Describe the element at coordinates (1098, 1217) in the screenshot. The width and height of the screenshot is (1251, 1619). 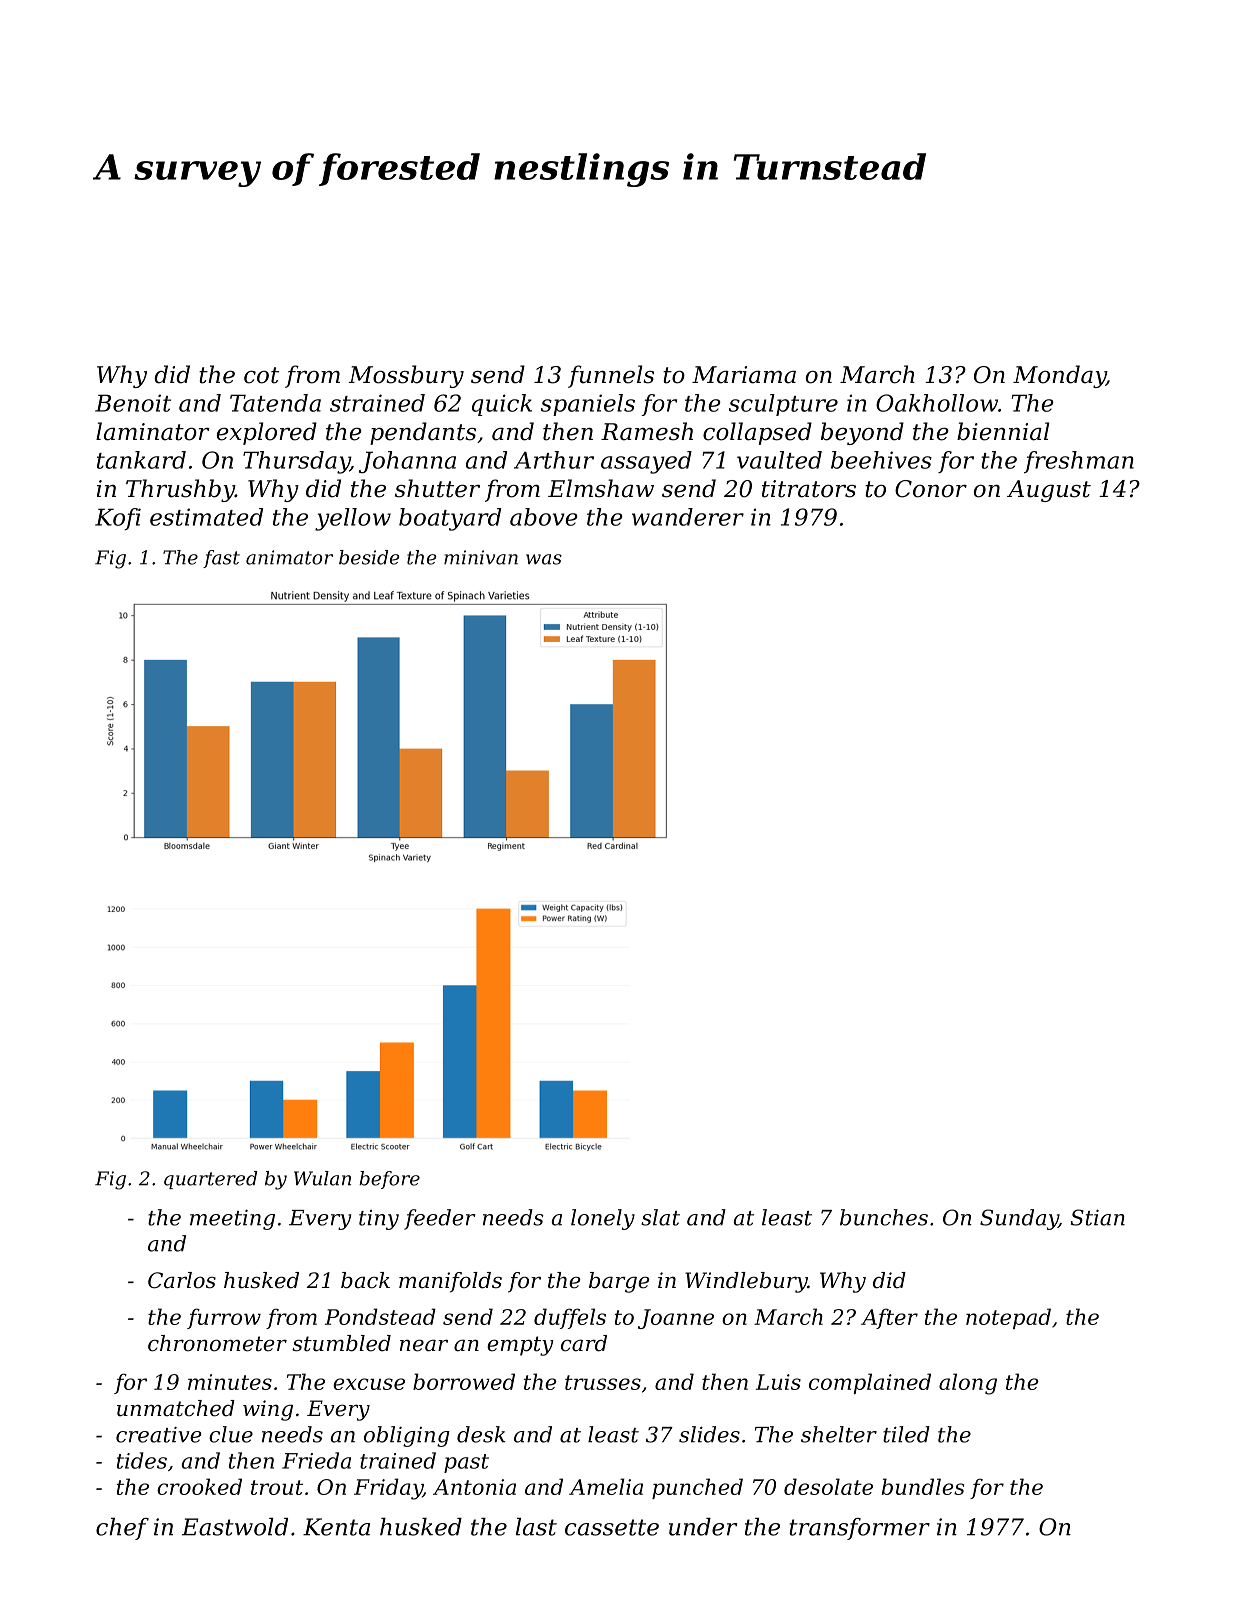
I see `Stian` at that location.
